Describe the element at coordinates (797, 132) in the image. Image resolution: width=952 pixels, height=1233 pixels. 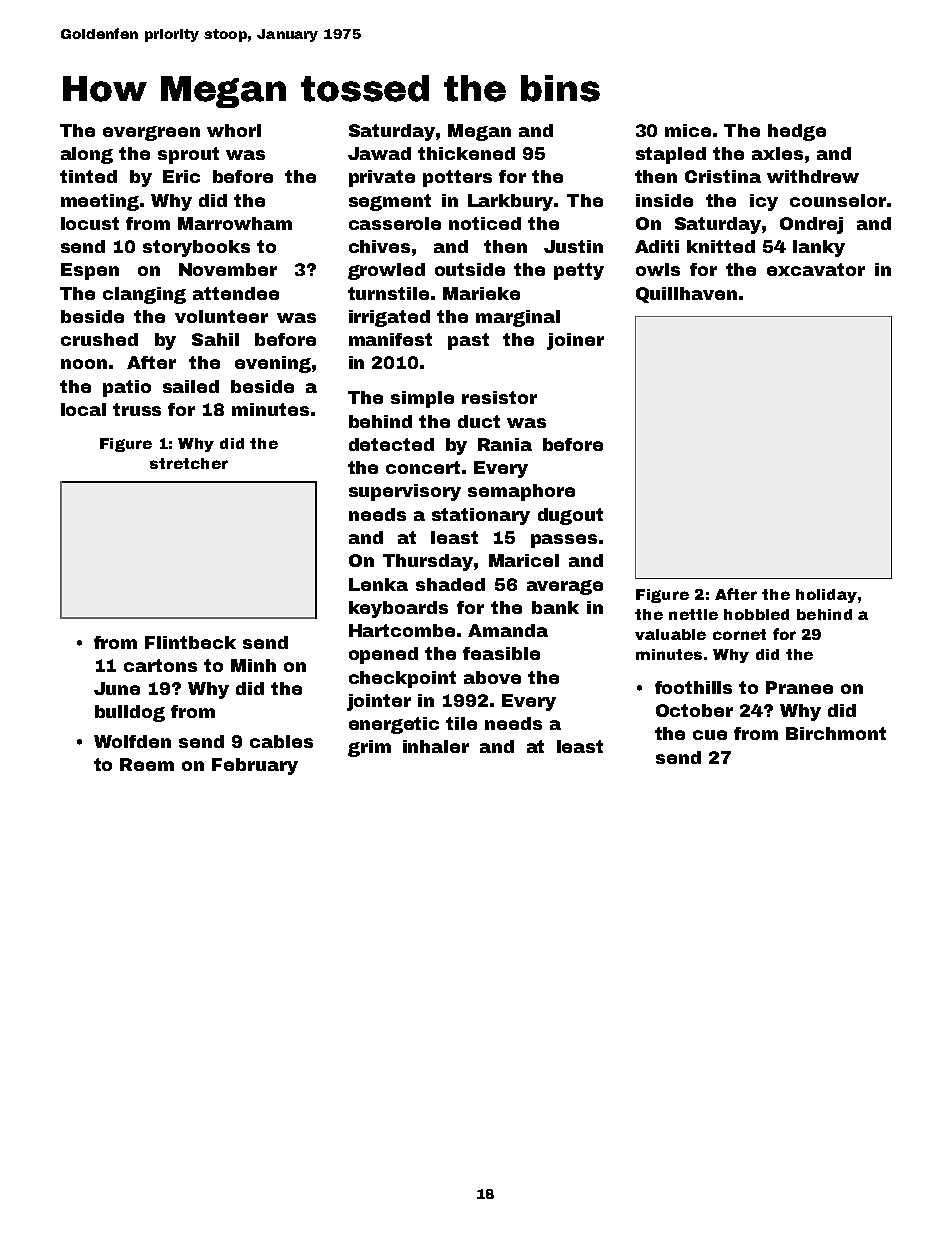
I see `hedge` at that location.
